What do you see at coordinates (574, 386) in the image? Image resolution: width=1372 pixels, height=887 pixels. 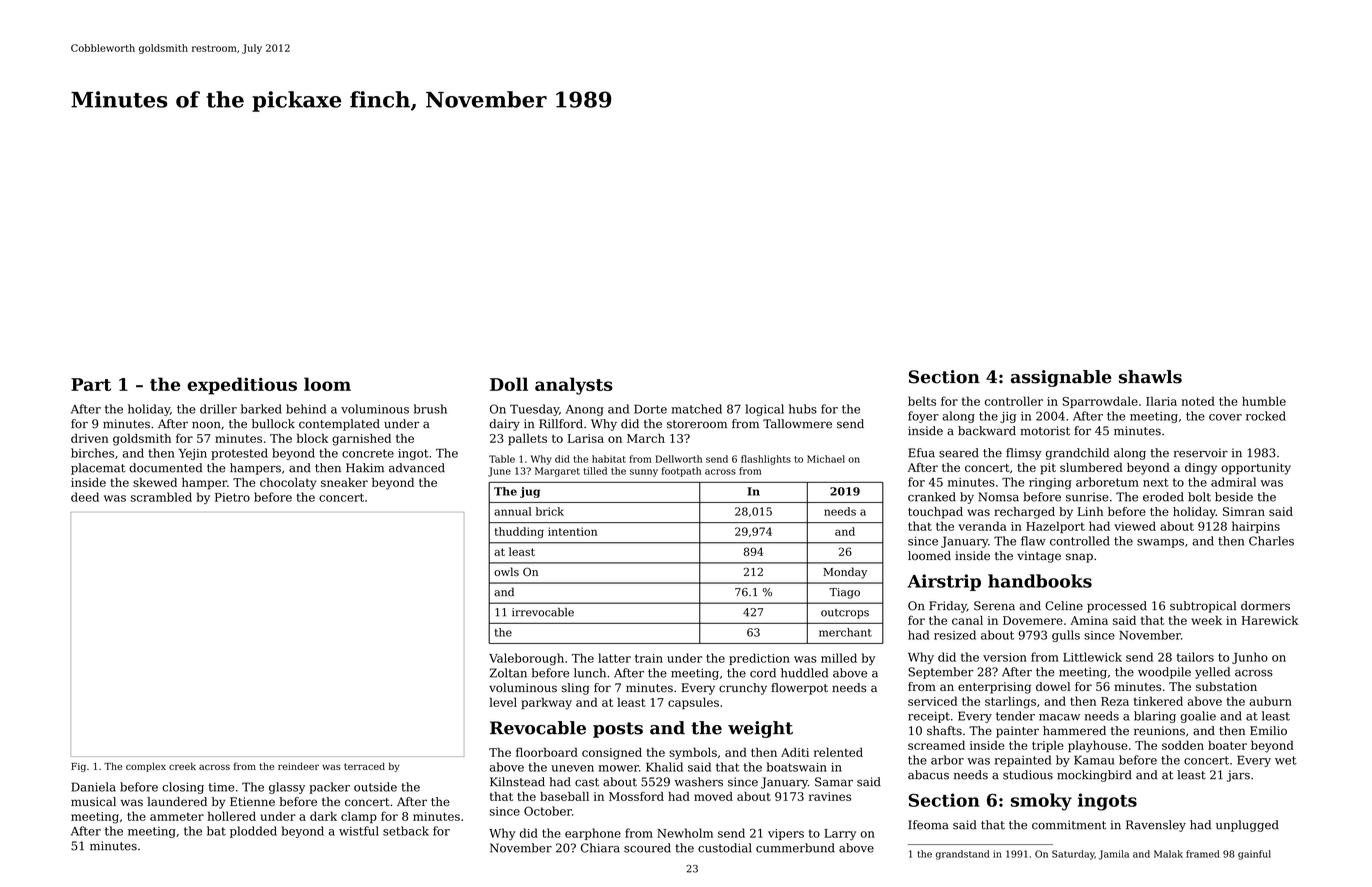 I see `analysts` at bounding box center [574, 386].
